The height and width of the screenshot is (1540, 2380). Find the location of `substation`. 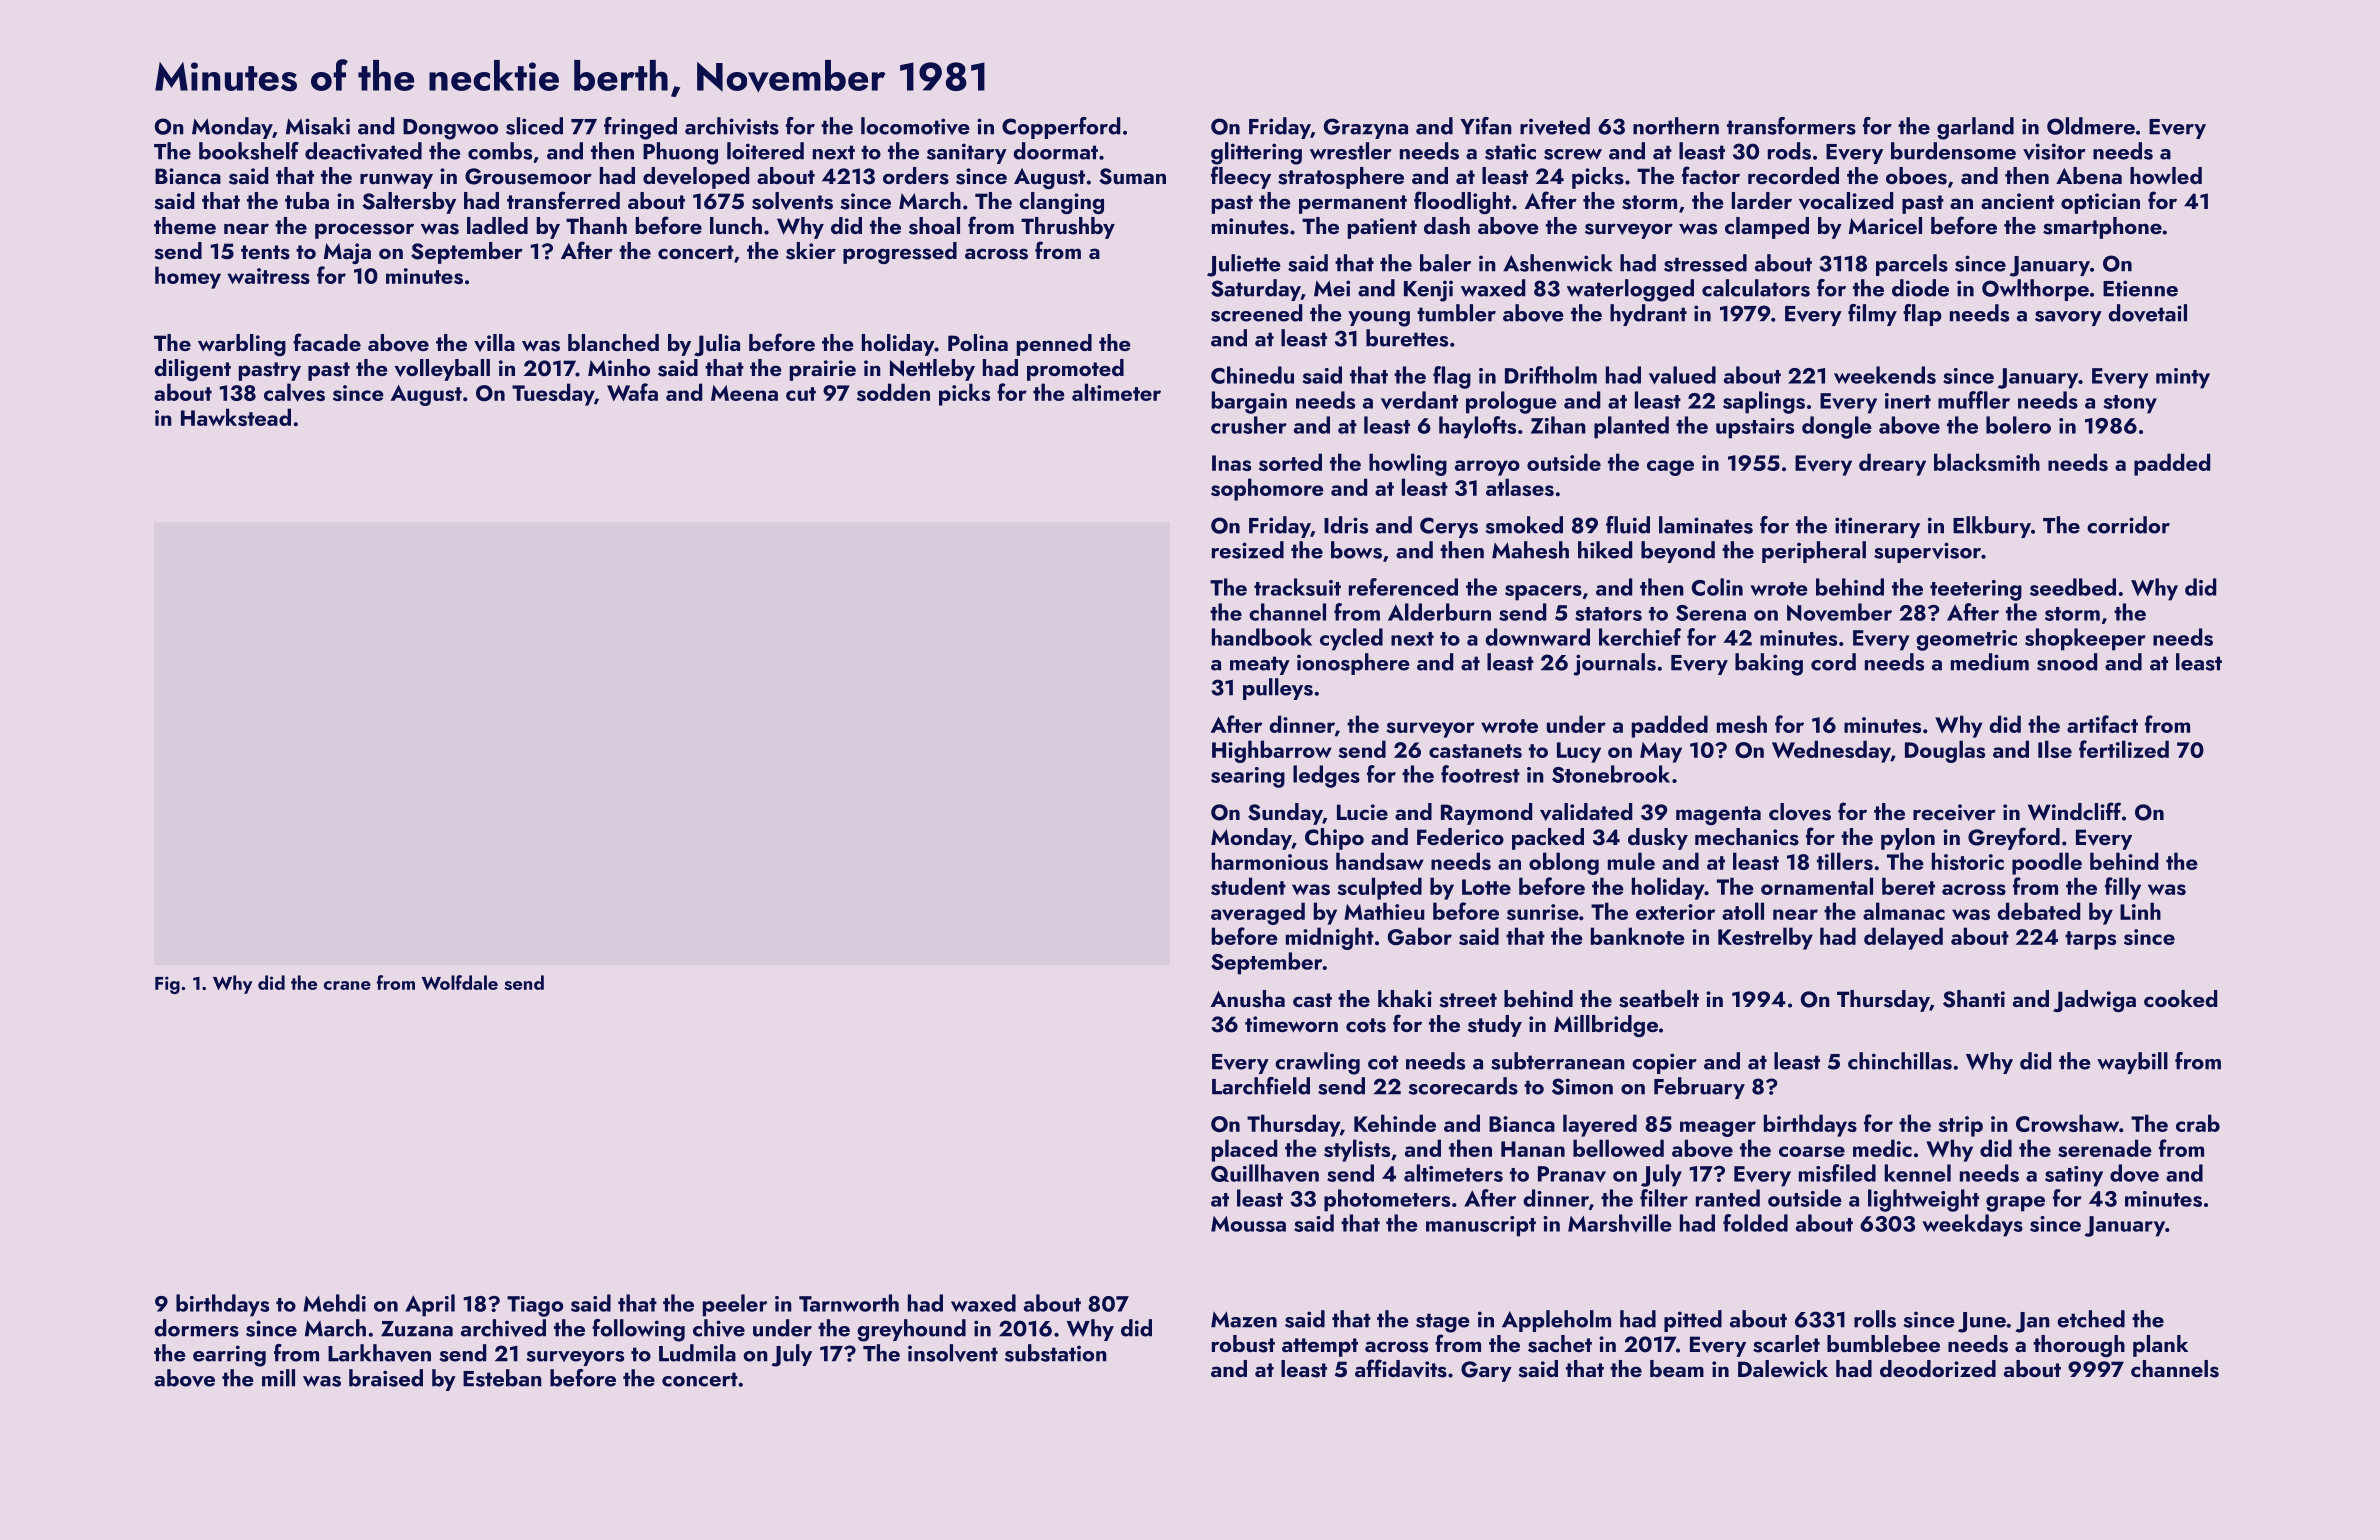

substation is located at coordinates (1056, 1353).
